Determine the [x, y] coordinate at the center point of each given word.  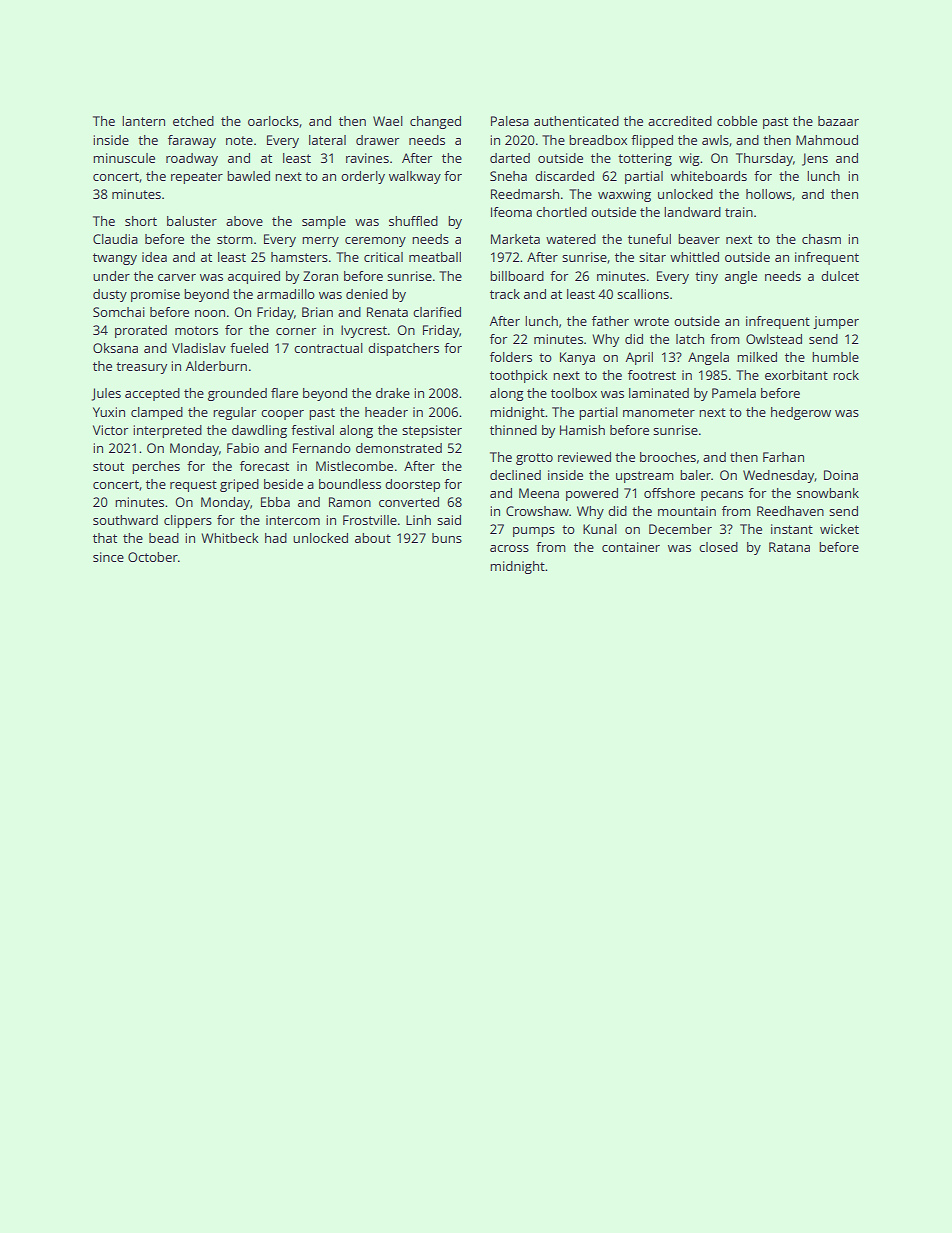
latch [690, 339]
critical [383, 257]
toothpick [519, 376]
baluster [192, 221]
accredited [680, 121]
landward [692, 212]
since [108, 557]
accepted [152, 394]
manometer [659, 412]
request [193, 486]
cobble [737, 121]
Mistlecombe [354, 466]
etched [193, 121]
